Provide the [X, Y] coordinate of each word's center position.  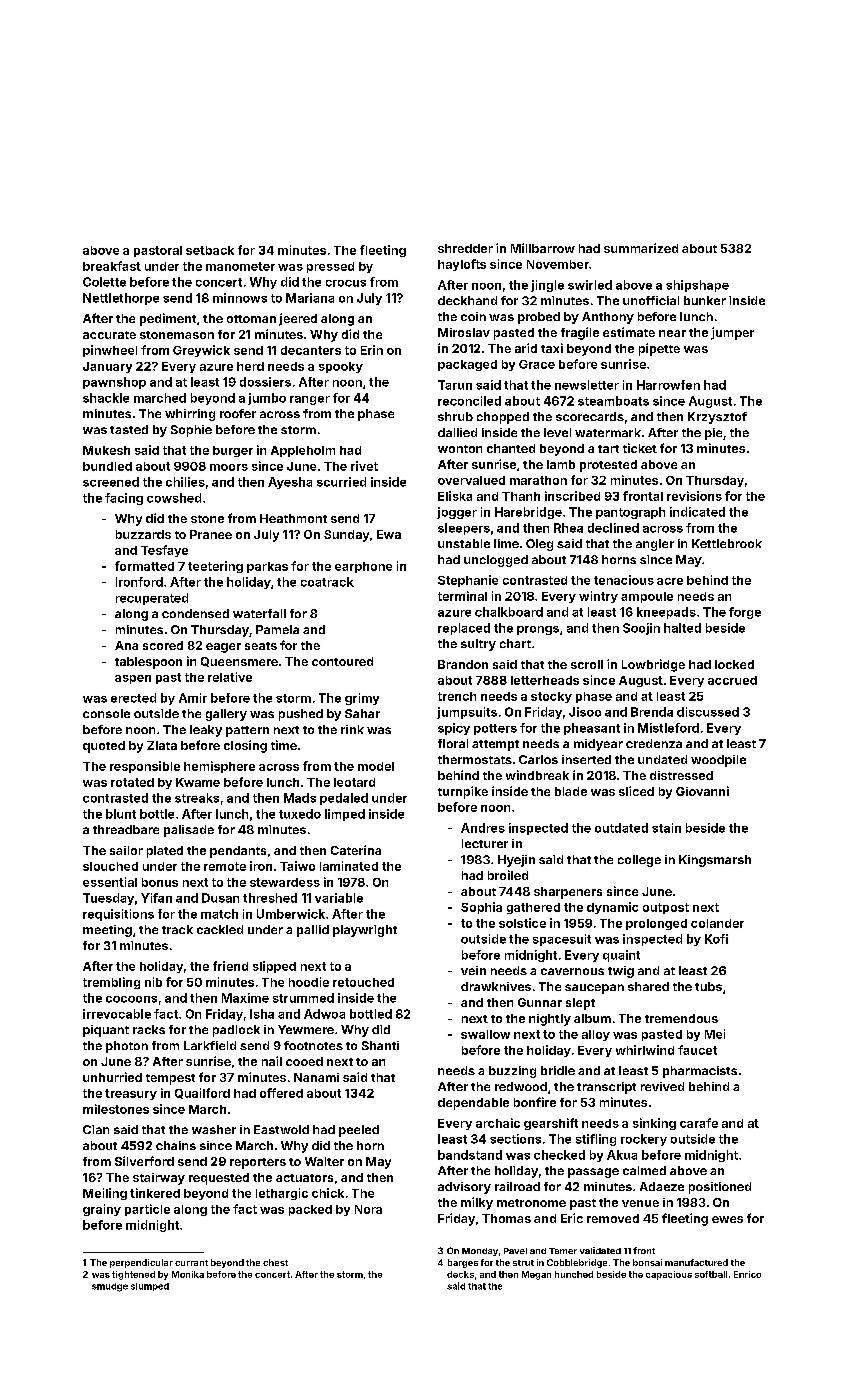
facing [124, 499]
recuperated [152, 599]
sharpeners [568, 893]
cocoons [131, 999]
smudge [110, 1287]
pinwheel [110, 351]
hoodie [309, 982]
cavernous [572, 971]
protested [608, 466]
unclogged [496, 561]
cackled [220, 929]
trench [457, 696]
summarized [641, 248]
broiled [508, 875]
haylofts [462, 265]
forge [745, 613]
